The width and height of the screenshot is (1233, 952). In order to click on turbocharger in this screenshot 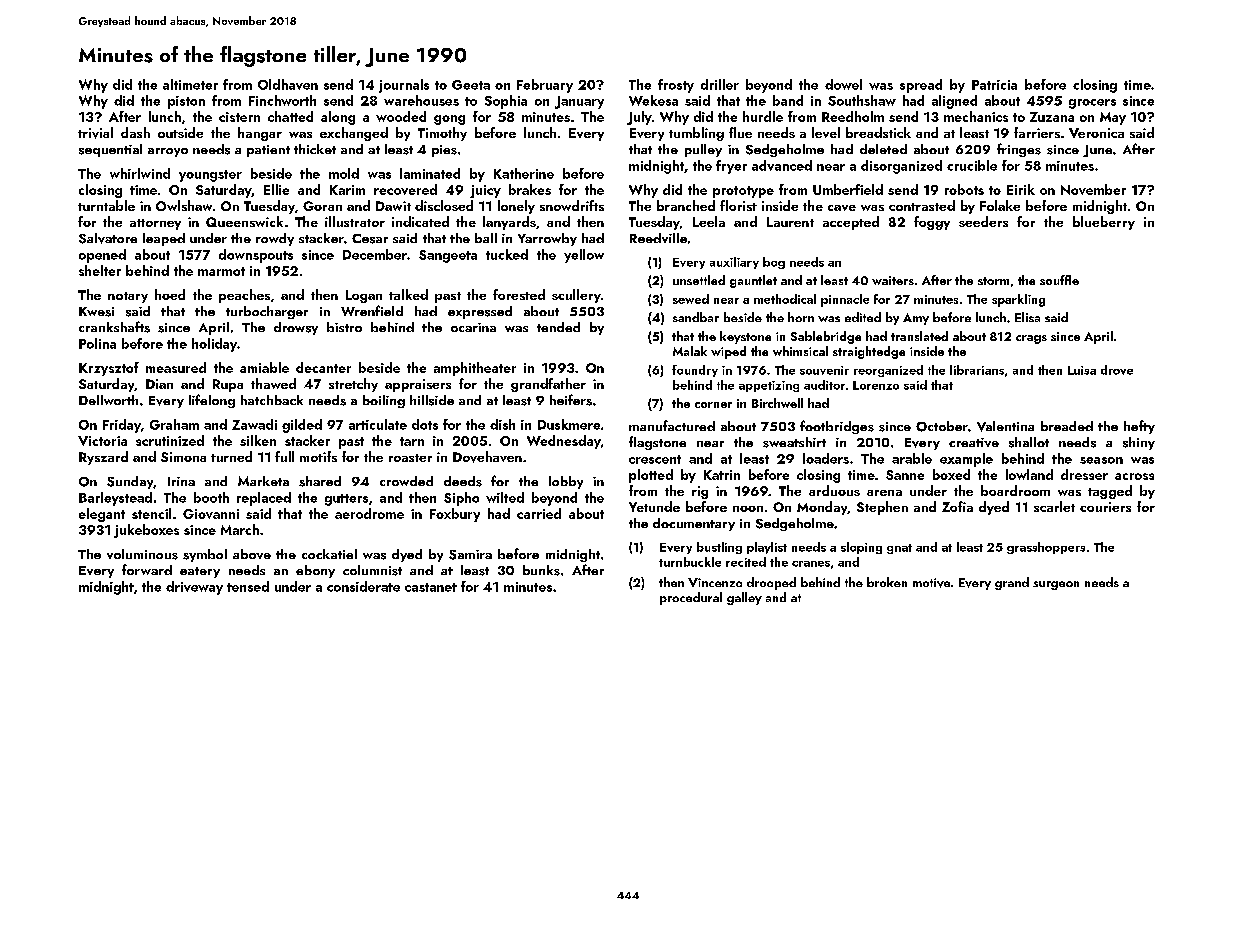, I will do `click(267, 312)`.
